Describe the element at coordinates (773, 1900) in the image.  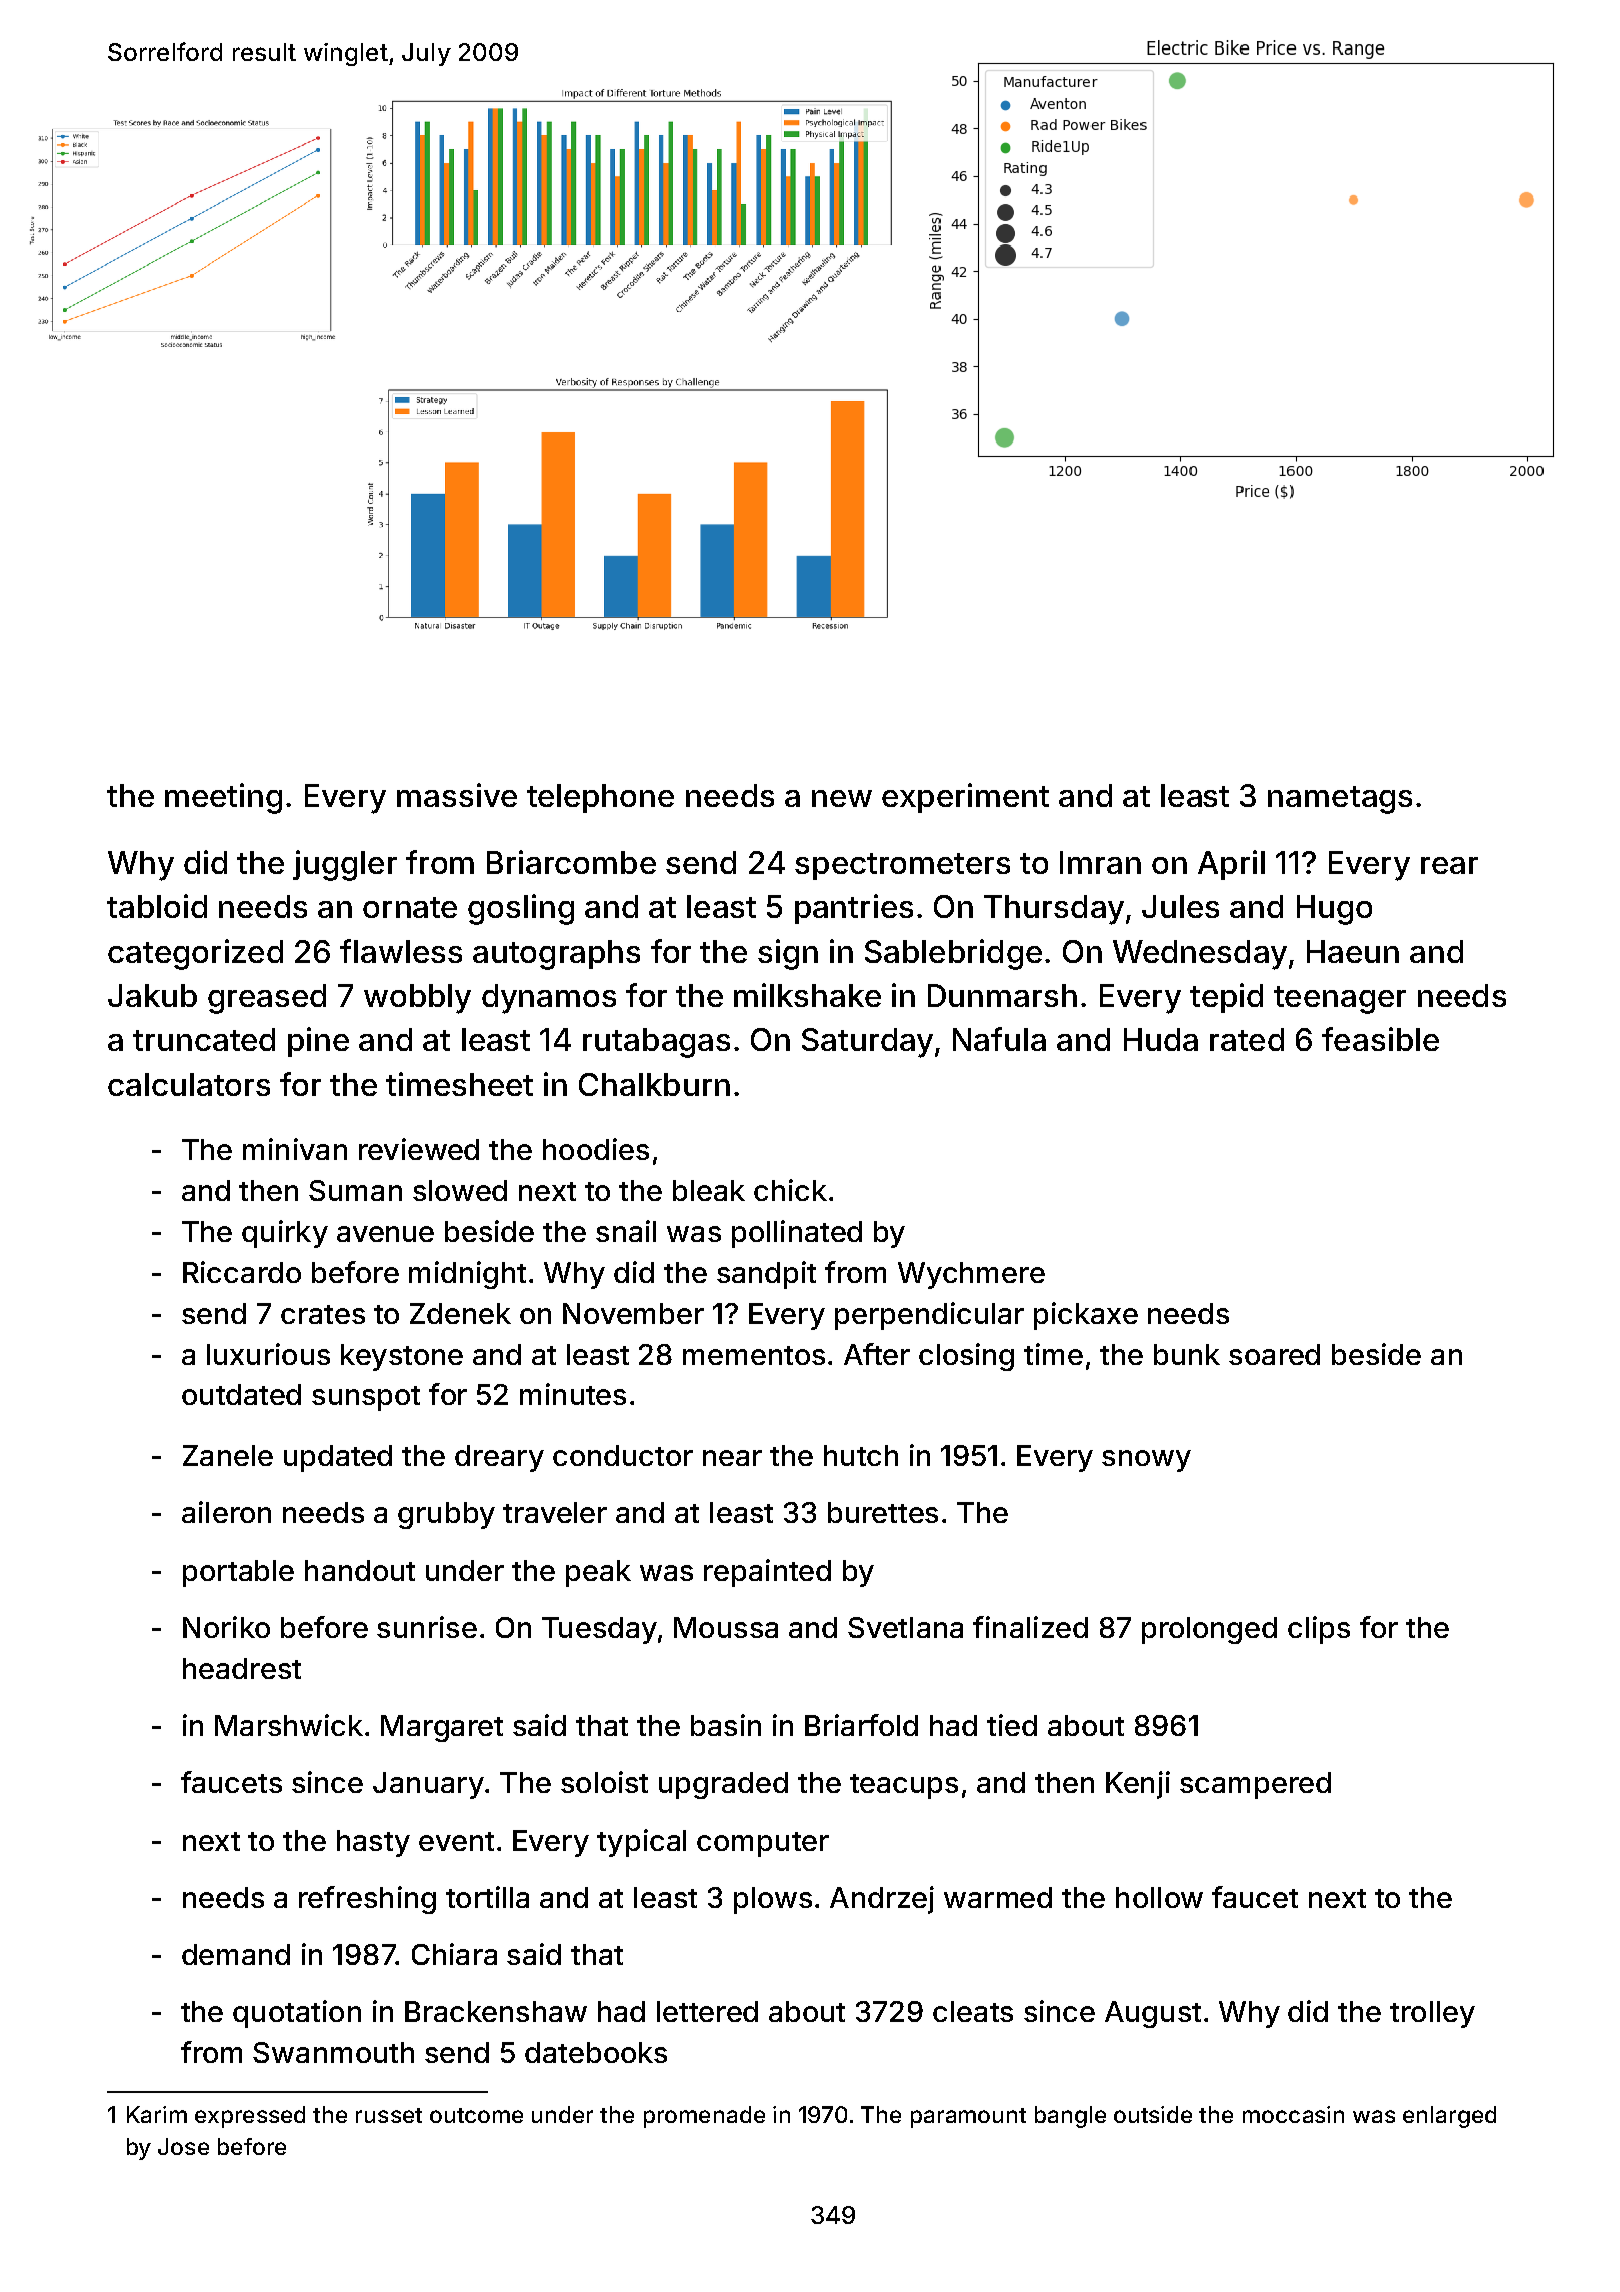
I see `plows` at that location.
